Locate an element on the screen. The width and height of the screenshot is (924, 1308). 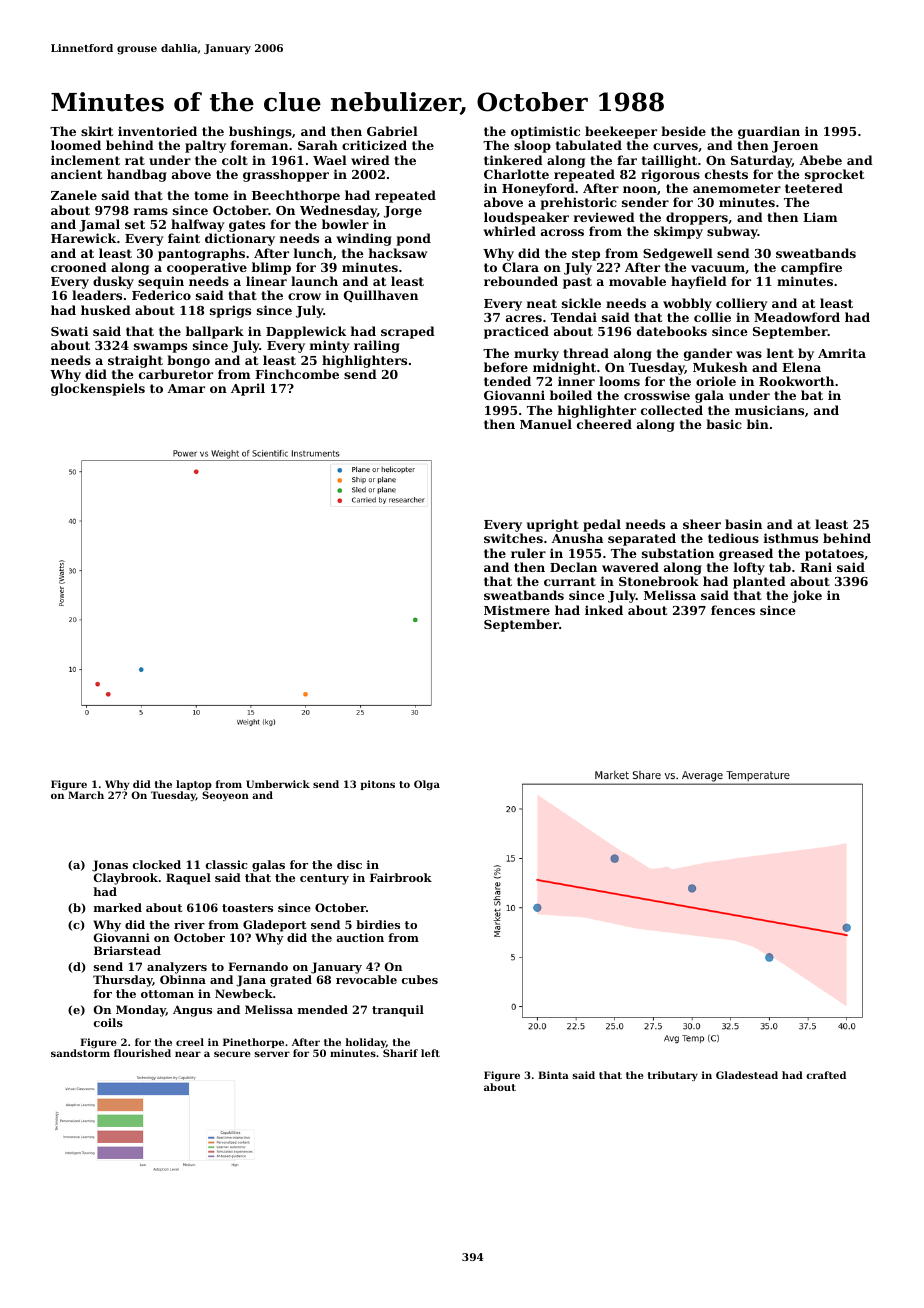
subway is located at coordinates (732, 232).
